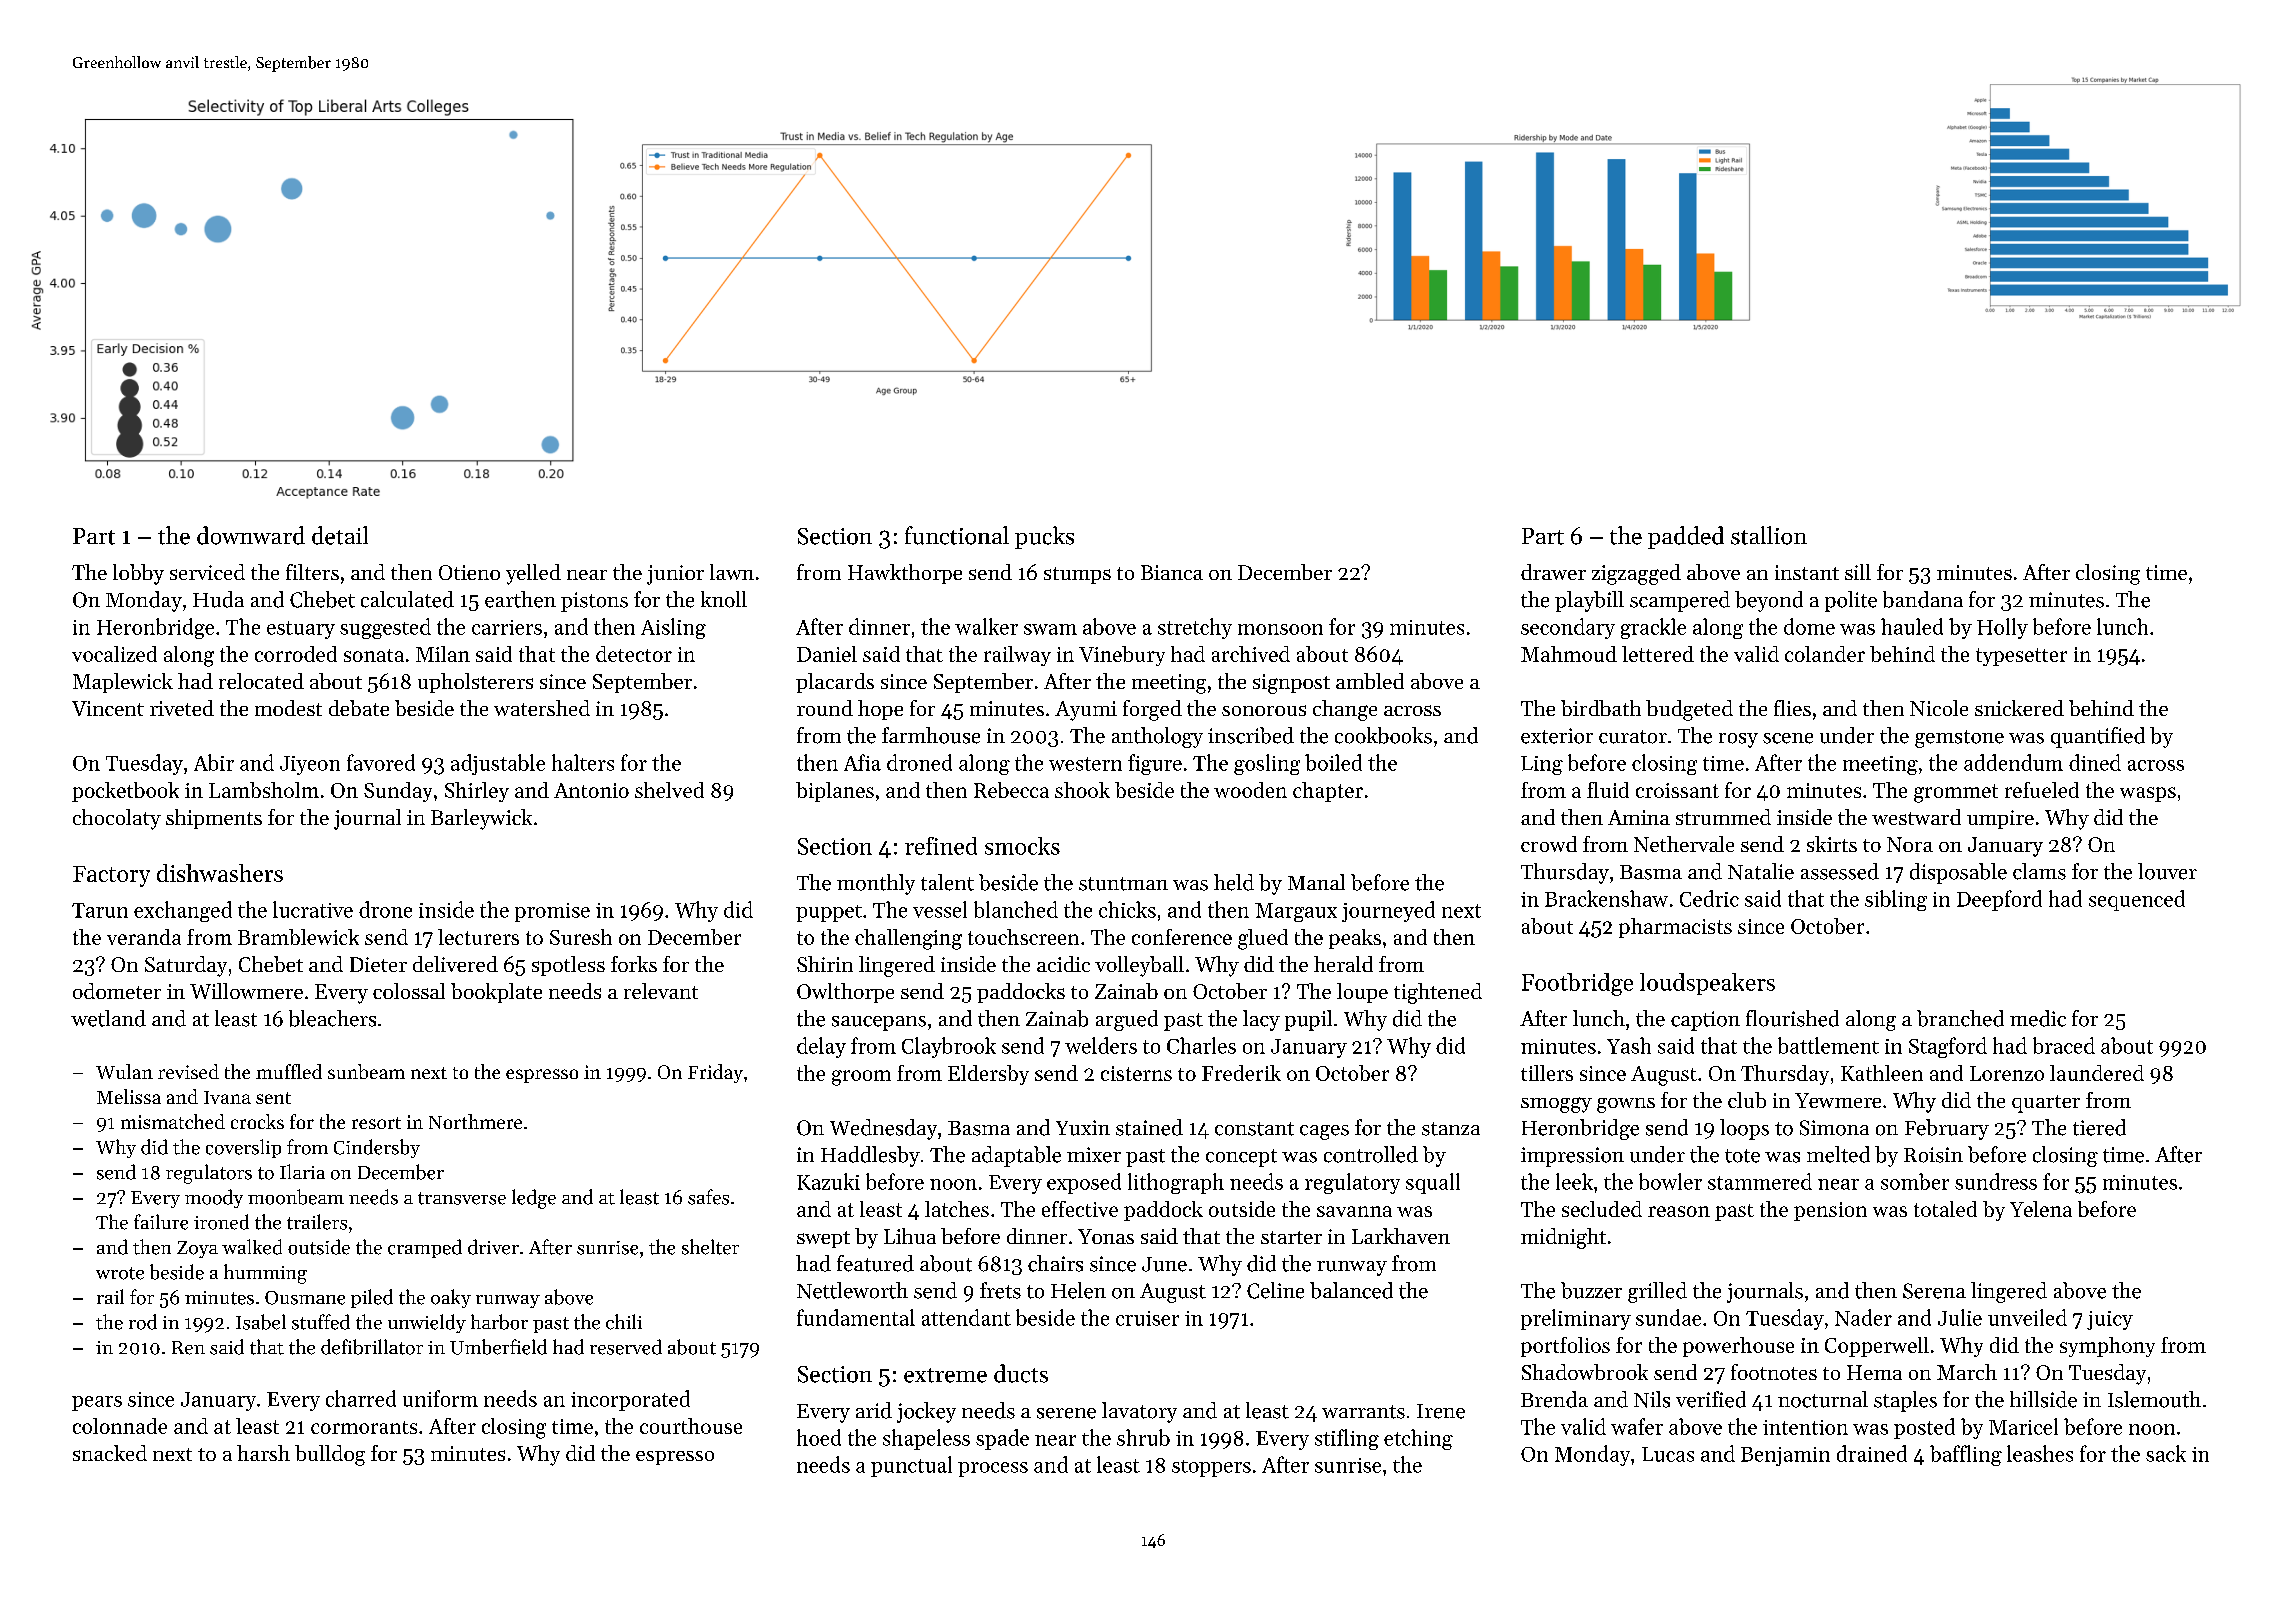 Image resolution: width=2282 pixels, height=1614 pixels. Describe the element at coordinates (533, 574) in the screenshot. I see `yelled` at that location.
